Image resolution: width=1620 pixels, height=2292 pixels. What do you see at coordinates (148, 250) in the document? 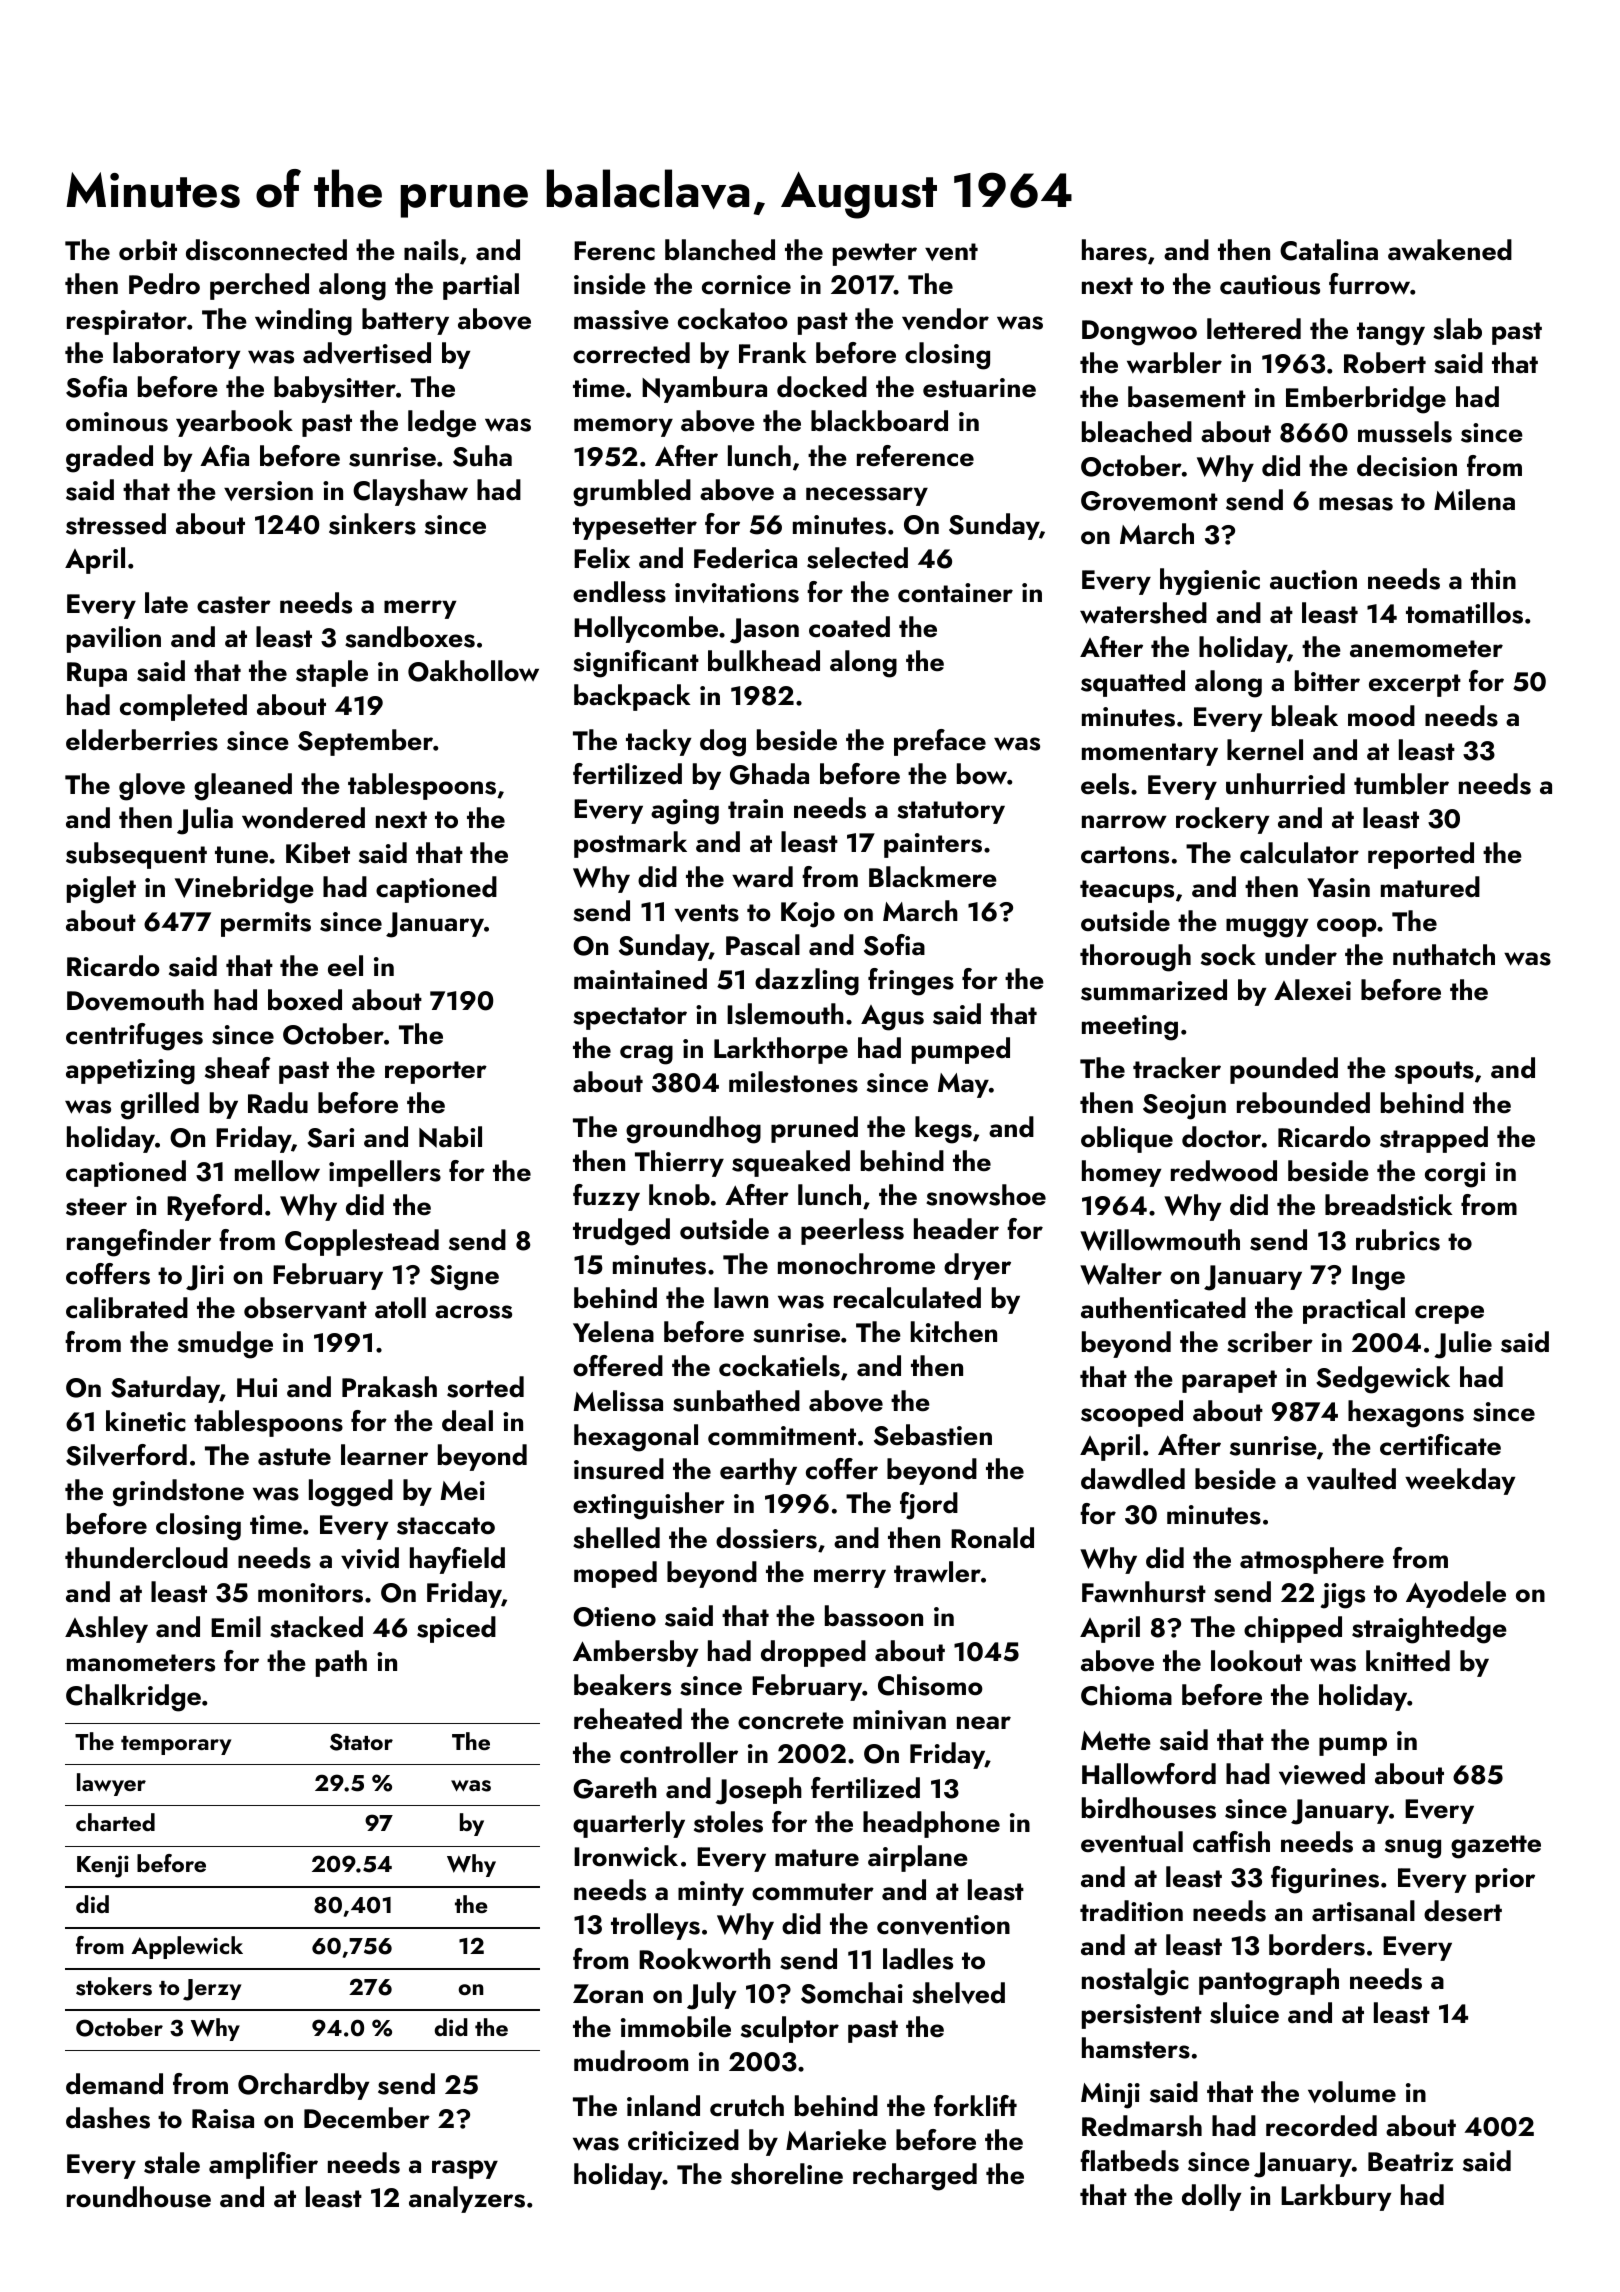
I see `orbit` at bounding box center [148, 250].
